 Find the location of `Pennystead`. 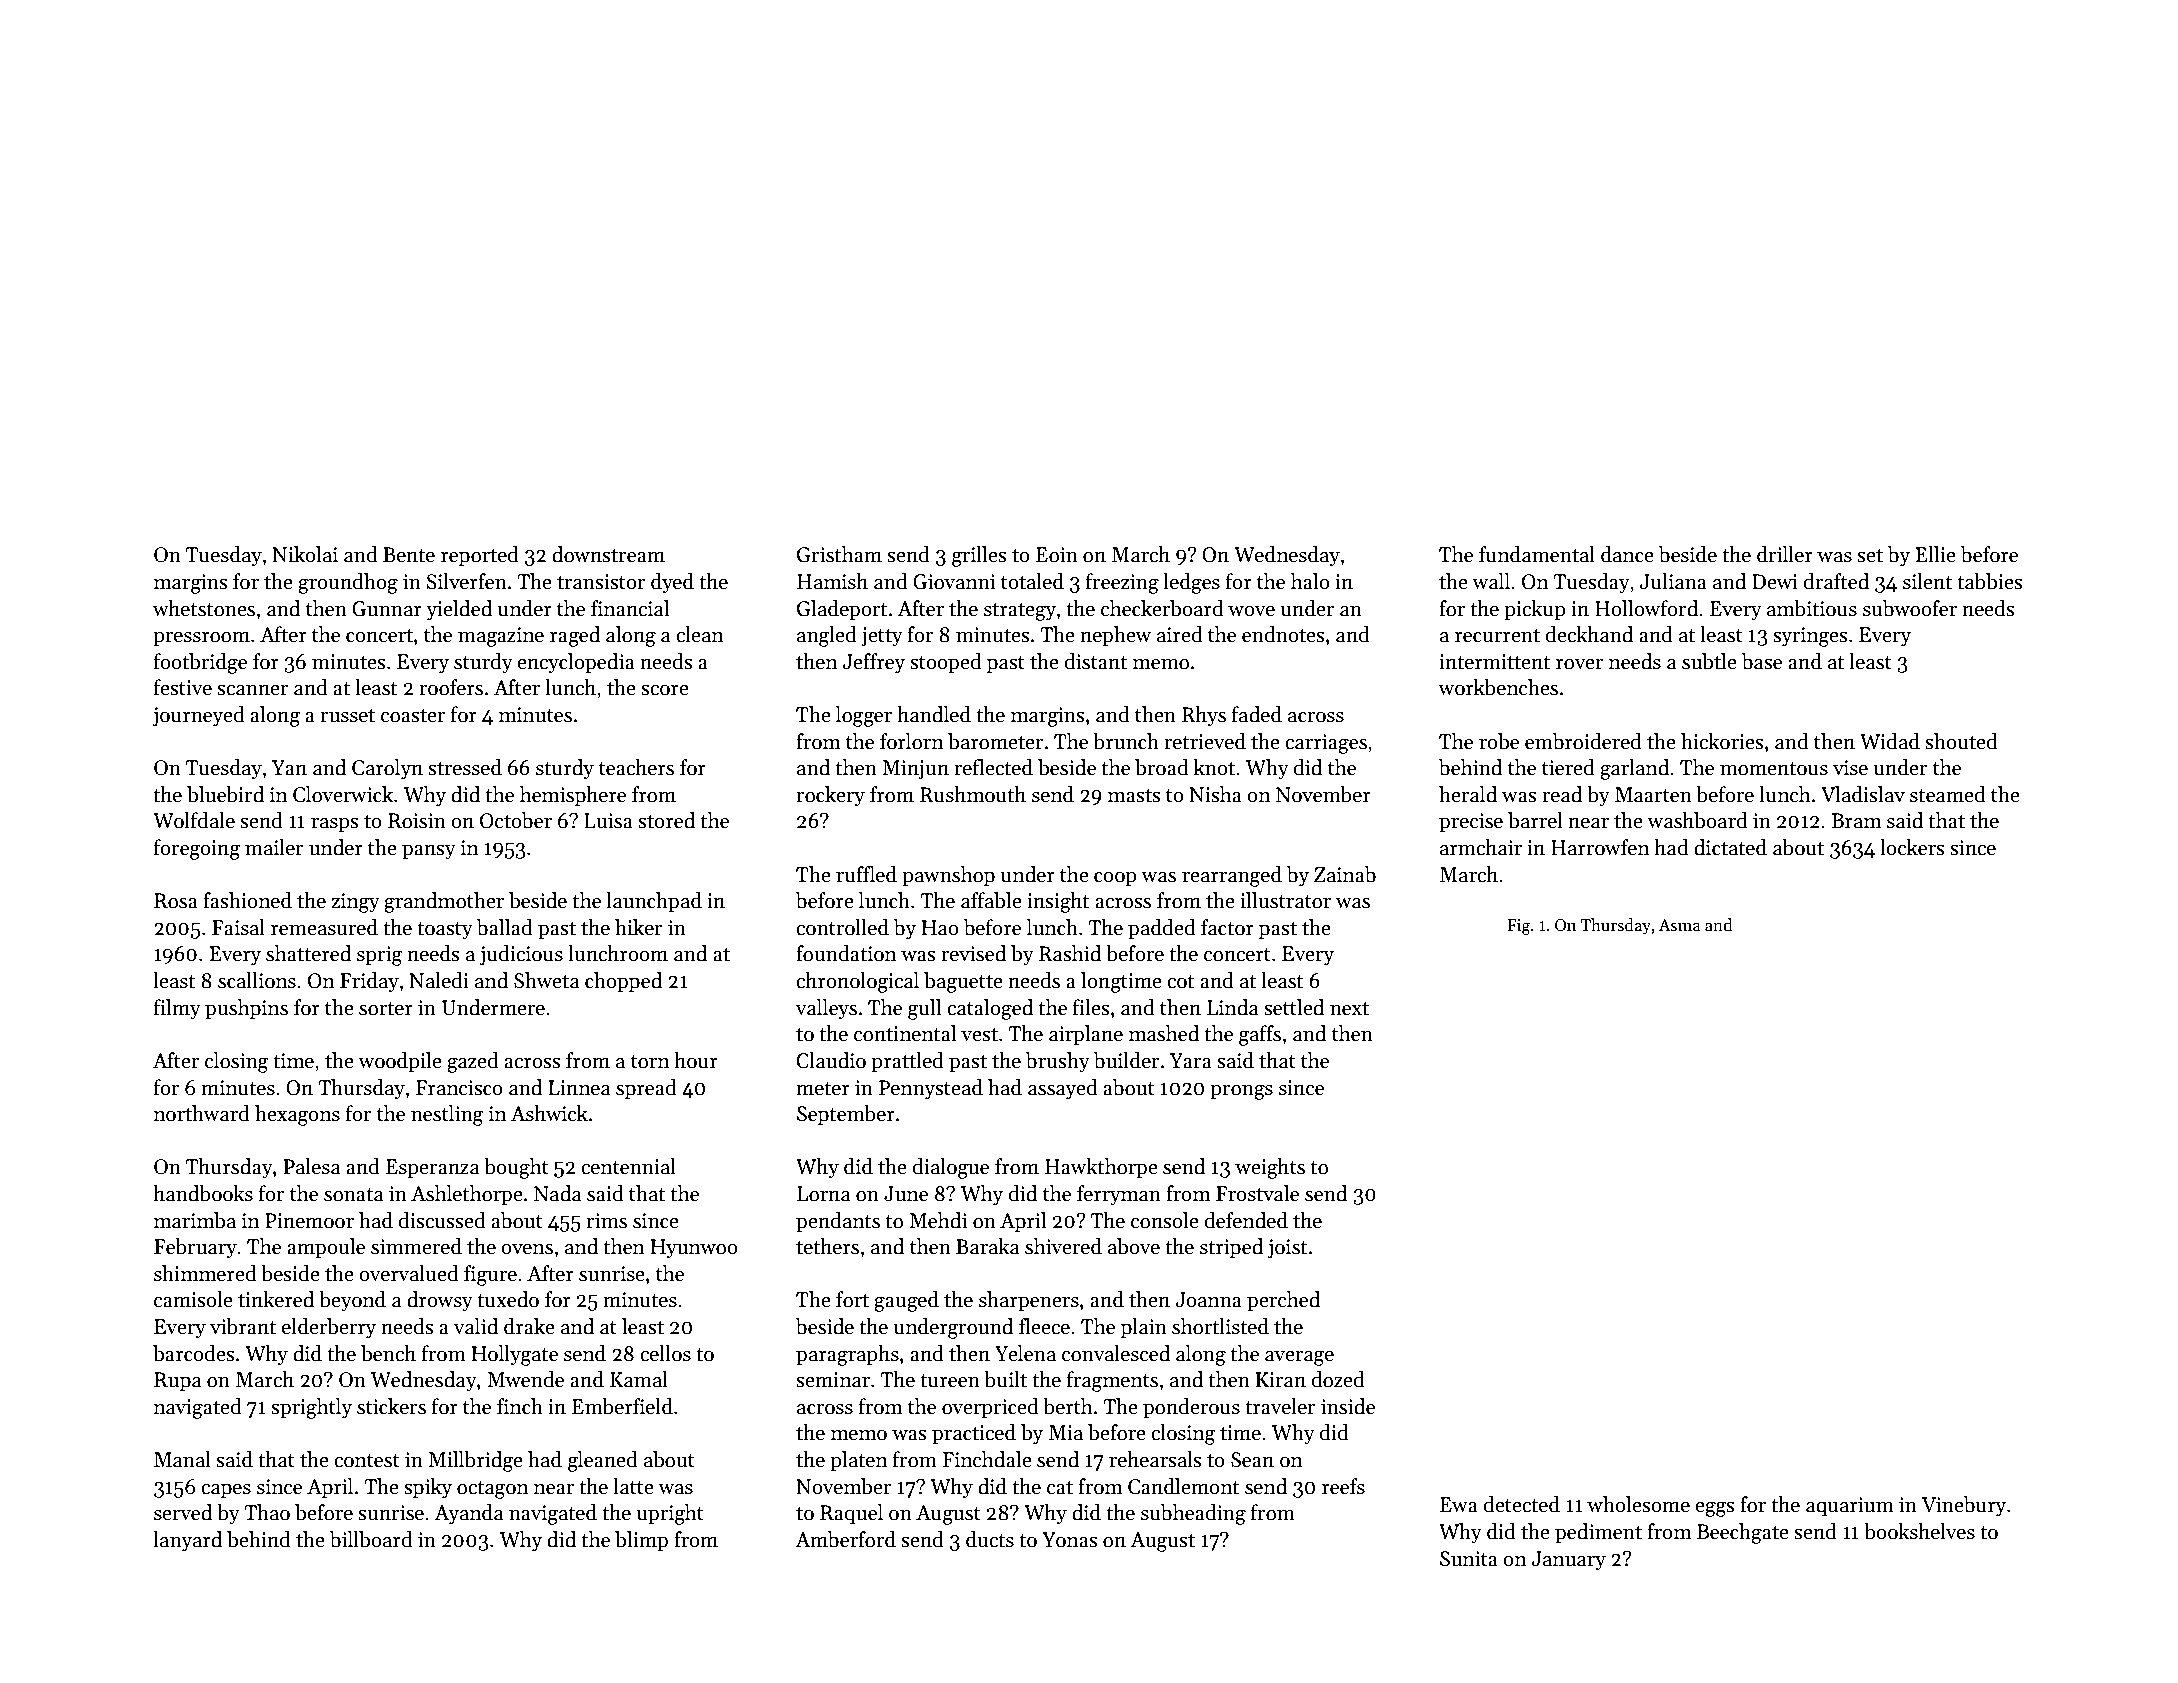

Pennystead is located at coordinates (931, 1089).
